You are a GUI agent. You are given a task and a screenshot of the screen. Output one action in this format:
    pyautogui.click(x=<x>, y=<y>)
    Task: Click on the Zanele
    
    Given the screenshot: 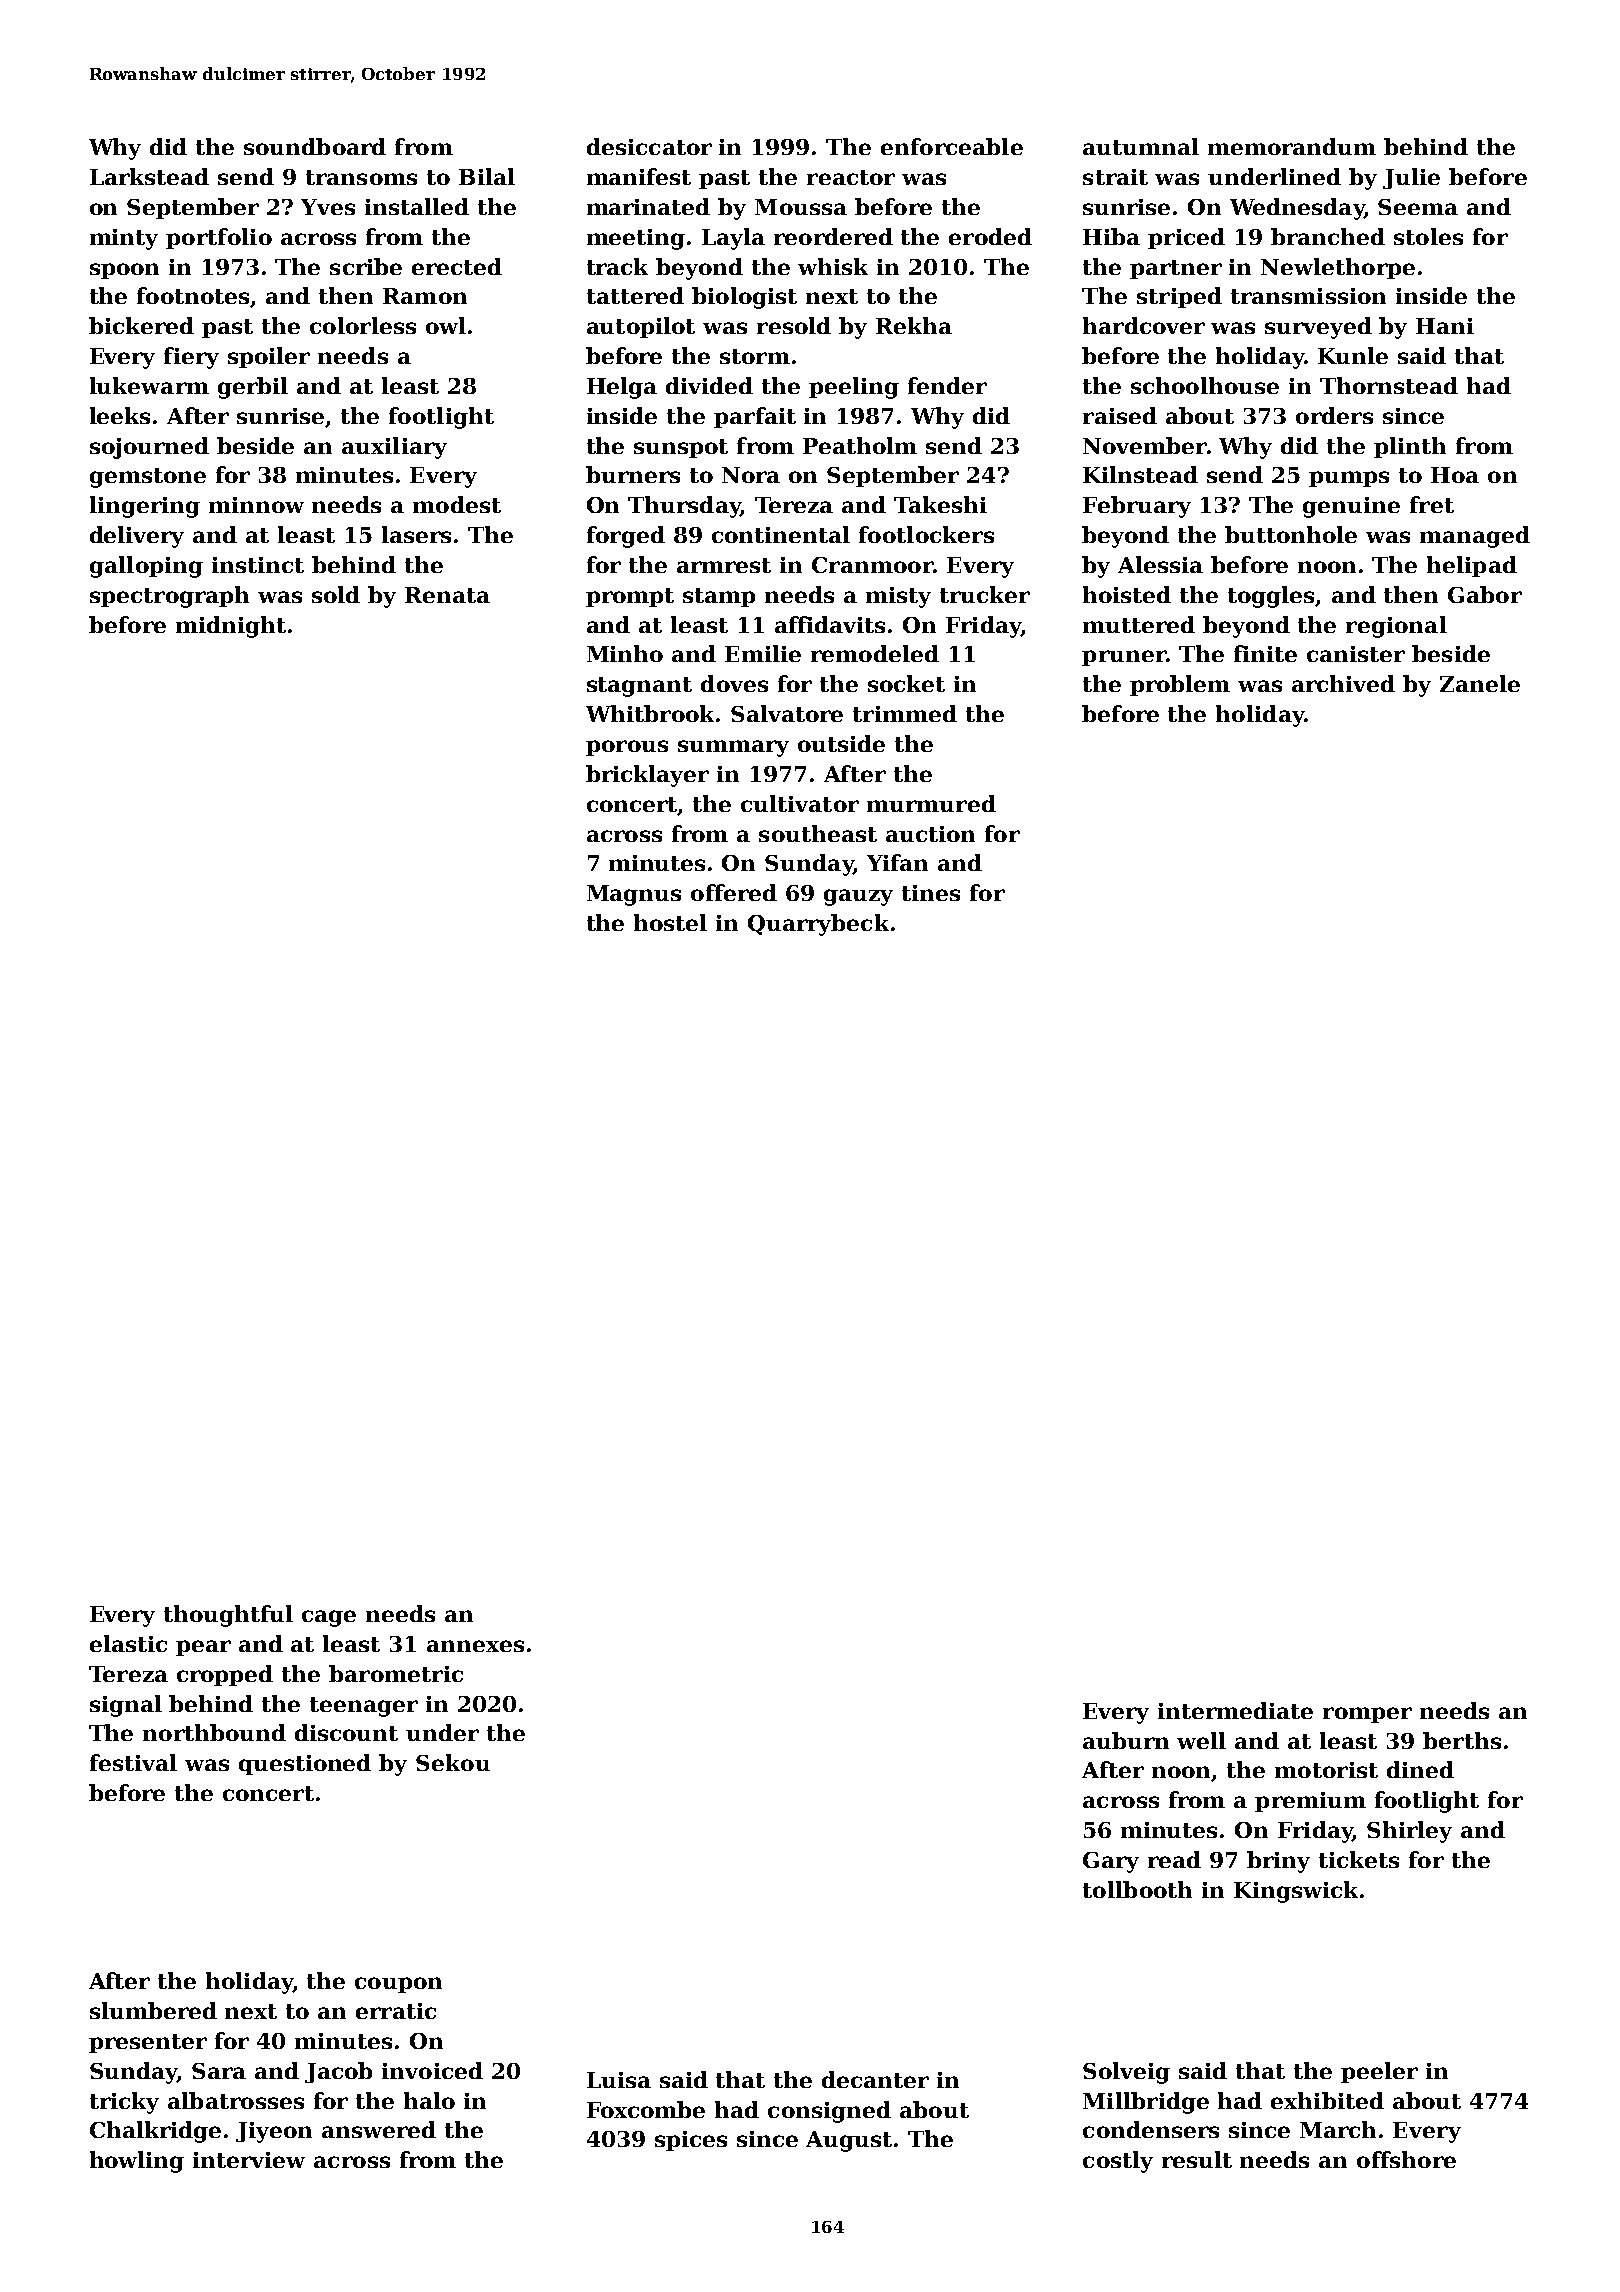 What is the action you would take?
    pyautogui.click(x=1480, y=683)
